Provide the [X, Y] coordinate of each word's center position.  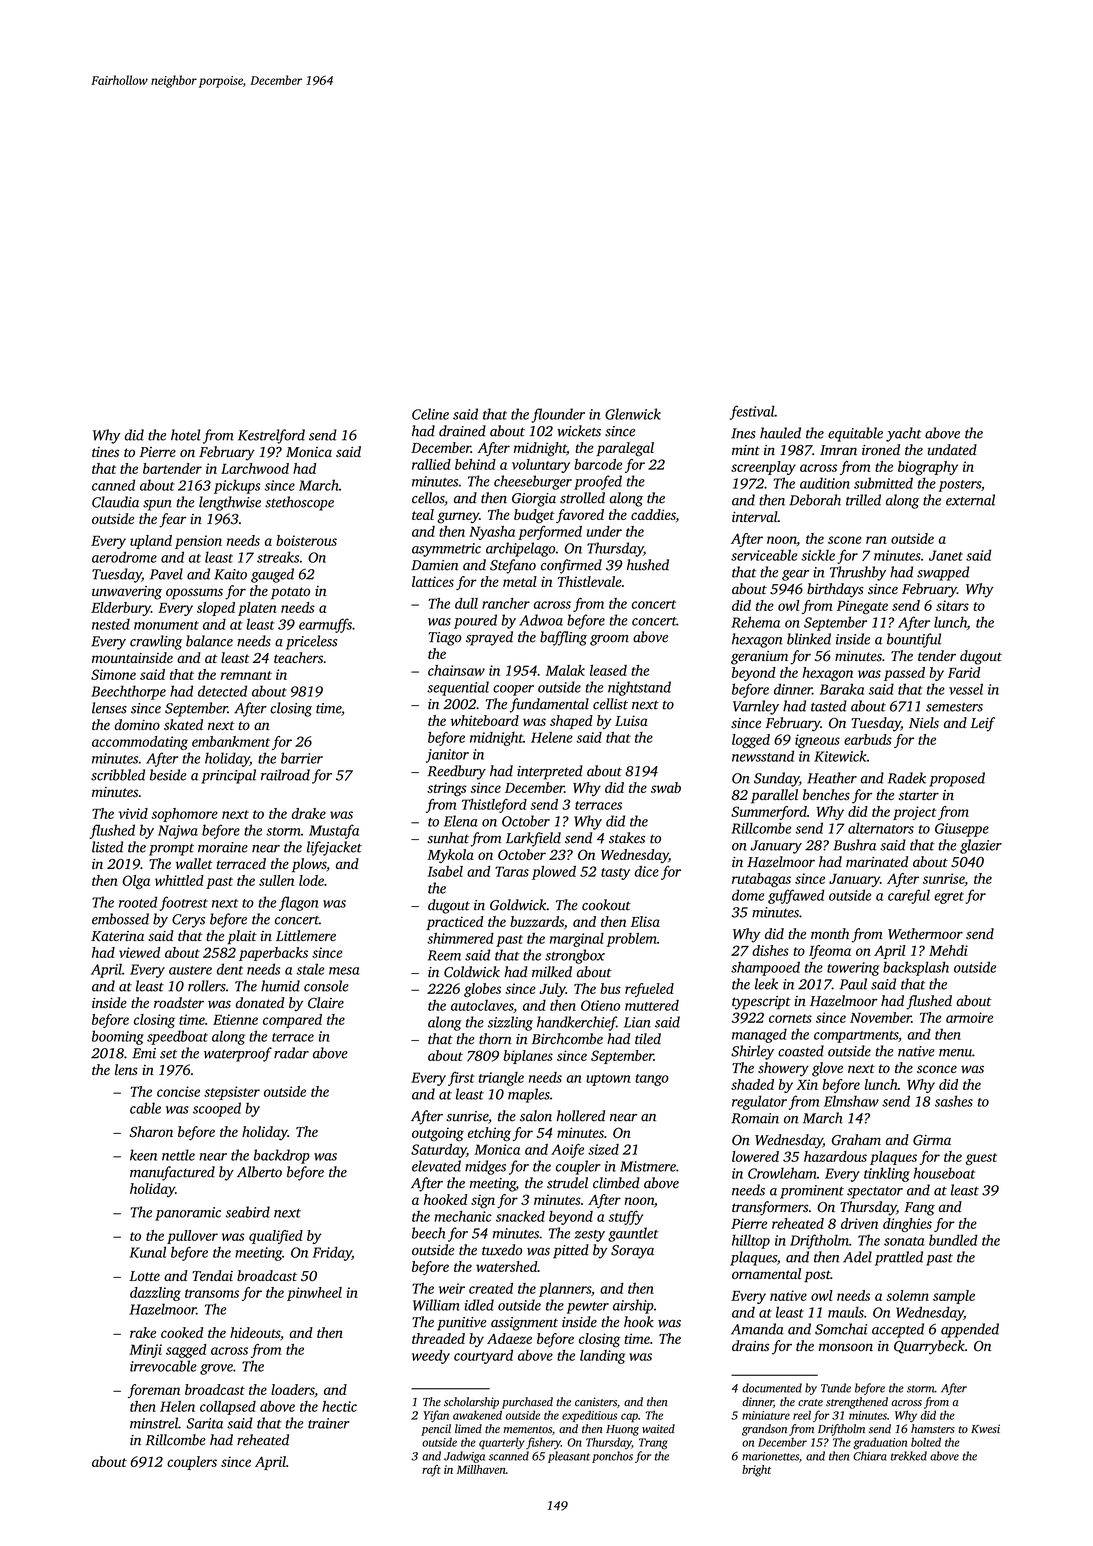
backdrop [282, 1156]
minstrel [154, 1423]
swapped [943, 573]
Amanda [757, 1329]
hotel [185, 435]
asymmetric [446, 550]
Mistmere [648, 1166]
